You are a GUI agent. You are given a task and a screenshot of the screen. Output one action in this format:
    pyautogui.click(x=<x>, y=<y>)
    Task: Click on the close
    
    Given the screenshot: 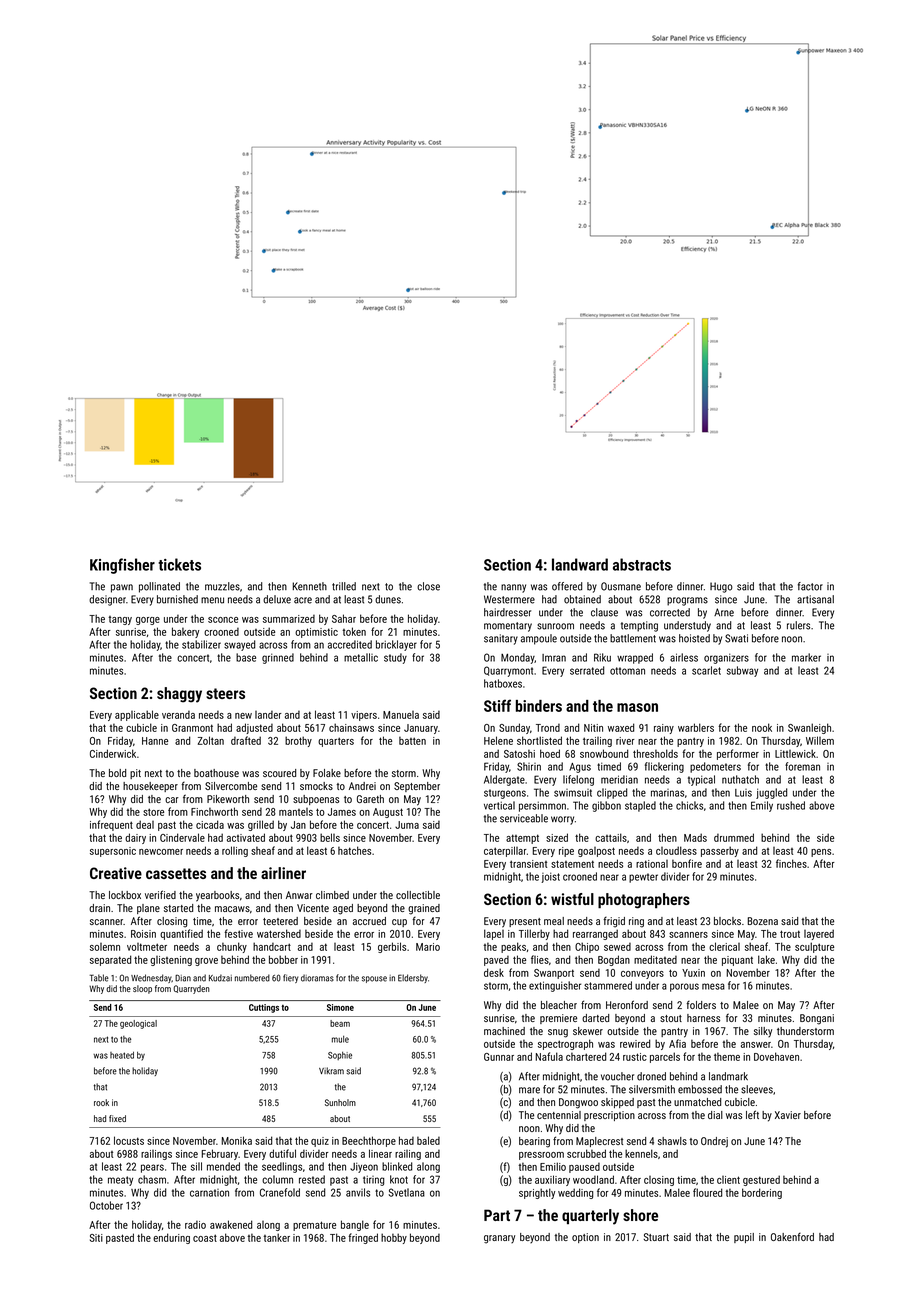 What is the action you would take?
    pyautogui.click(x=428, y=586)
